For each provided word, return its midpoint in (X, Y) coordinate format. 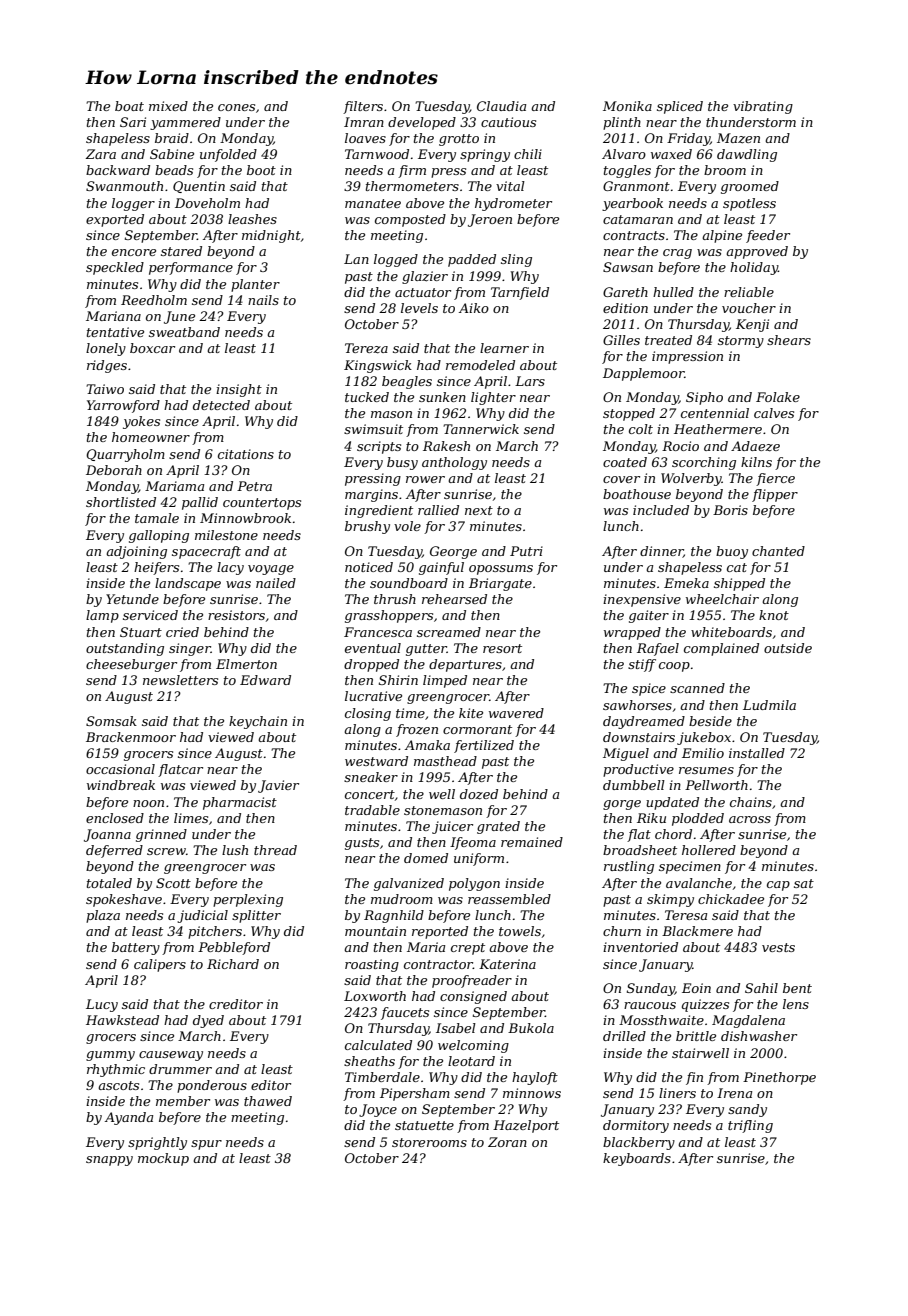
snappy (109, 1161)
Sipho (704, 398)
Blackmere (697, 931)
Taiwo (105, 389)
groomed (750, 187)
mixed (168, 106)
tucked (367, 397)
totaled (109, 883)
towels (520, 931)
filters (363, 107)
